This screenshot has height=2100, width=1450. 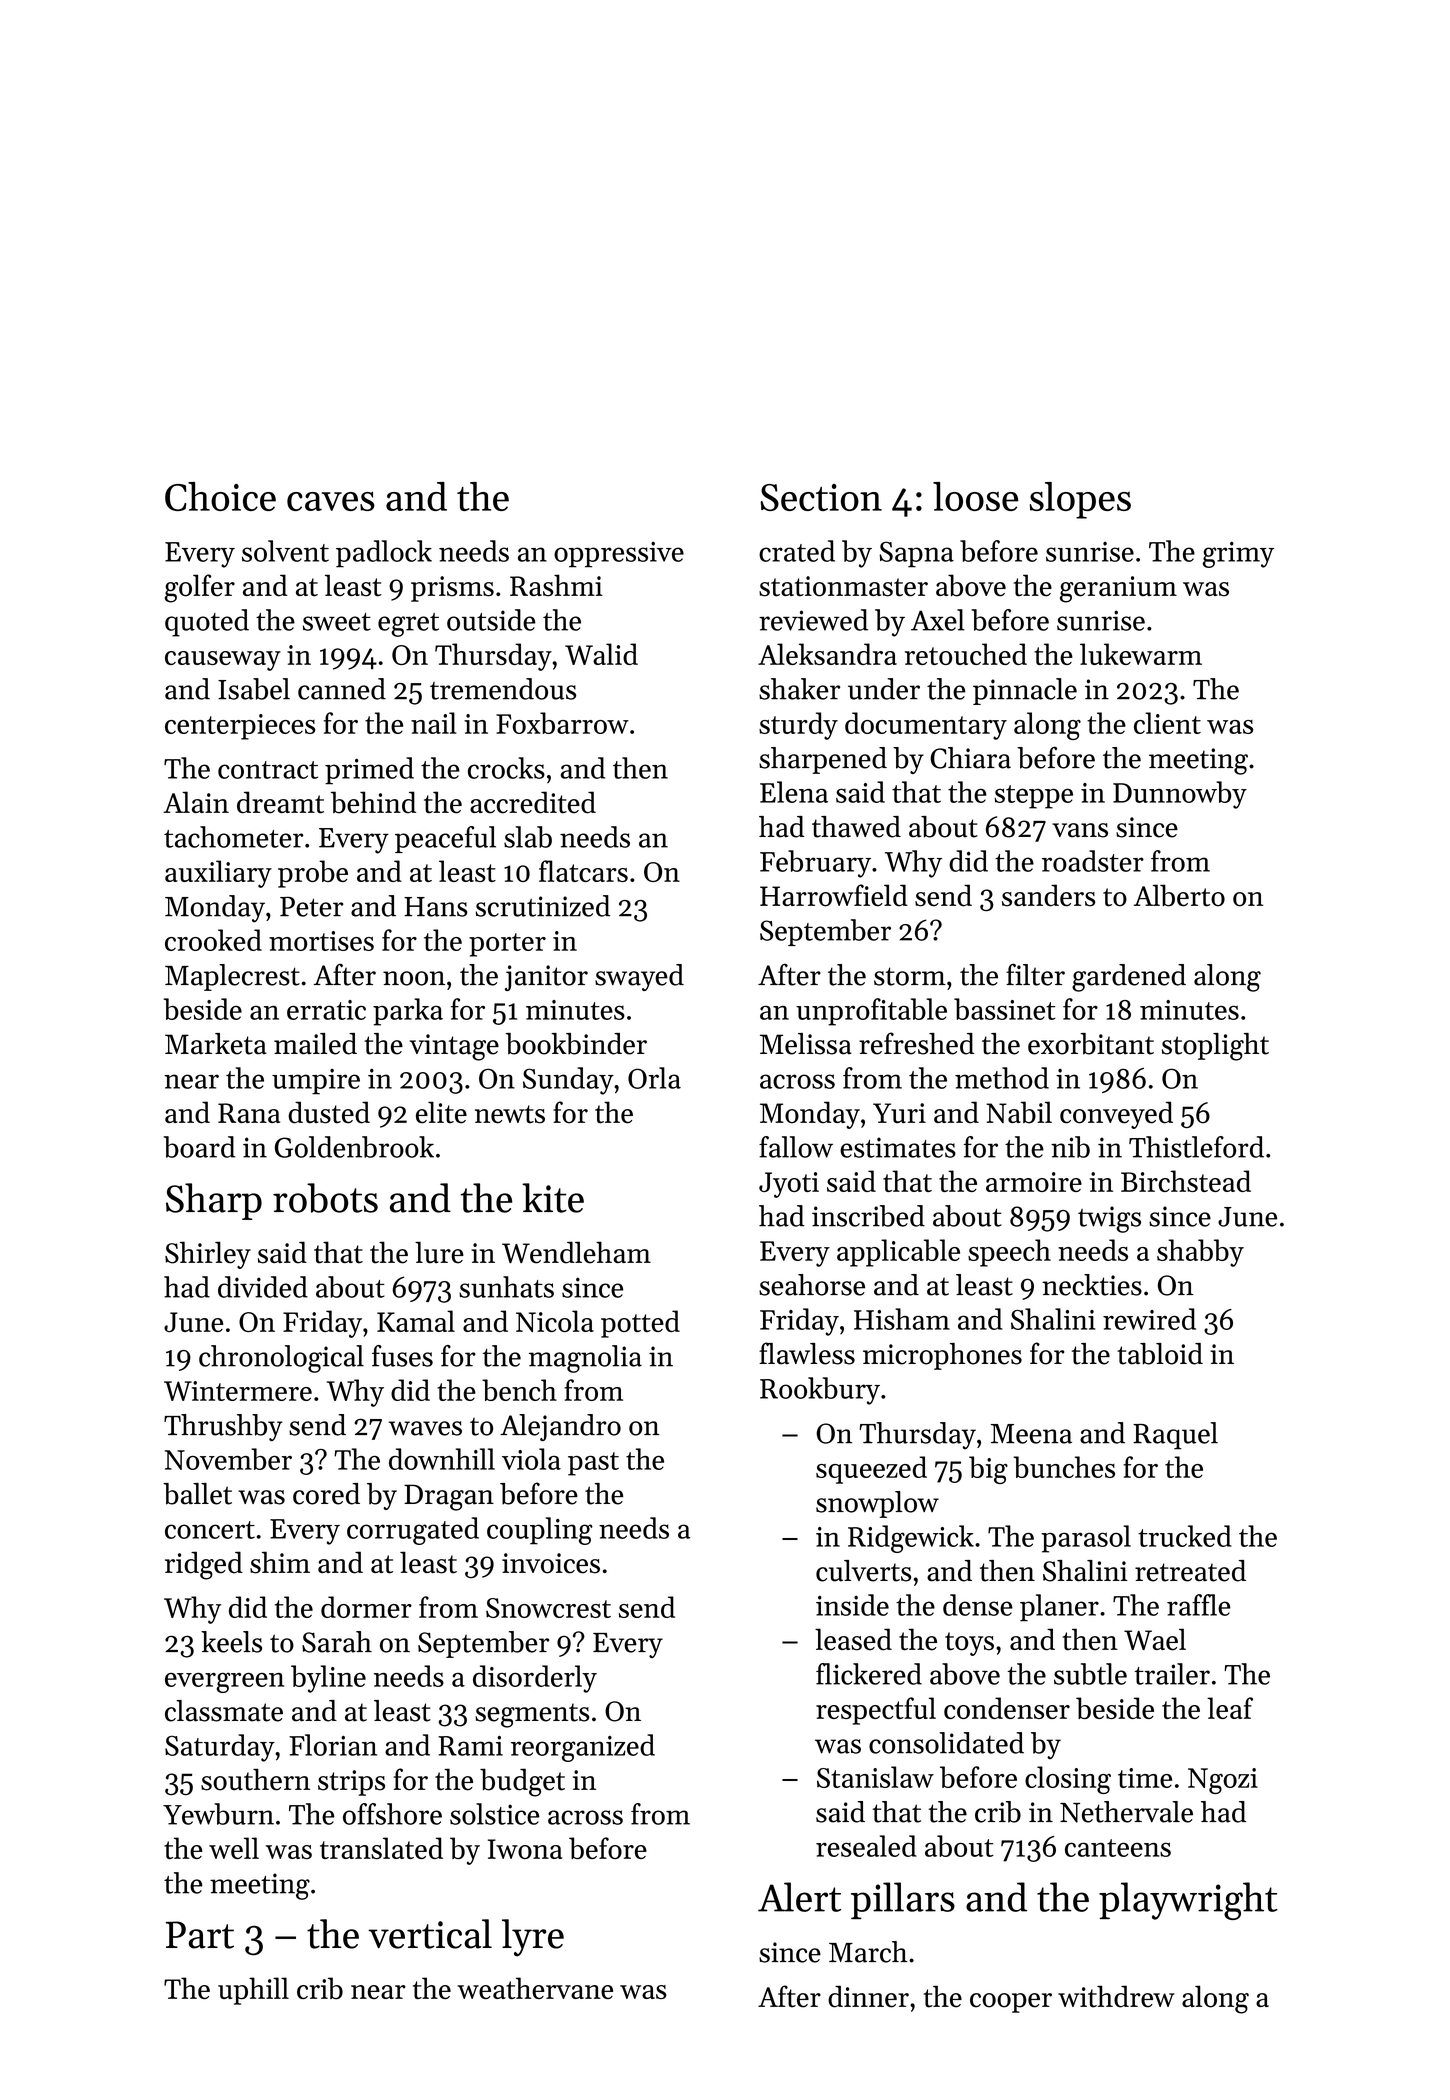 What do you see at coordinates (853, 1639) in the screenshot?
I see `leased` at bounding box center [853, 1639].
